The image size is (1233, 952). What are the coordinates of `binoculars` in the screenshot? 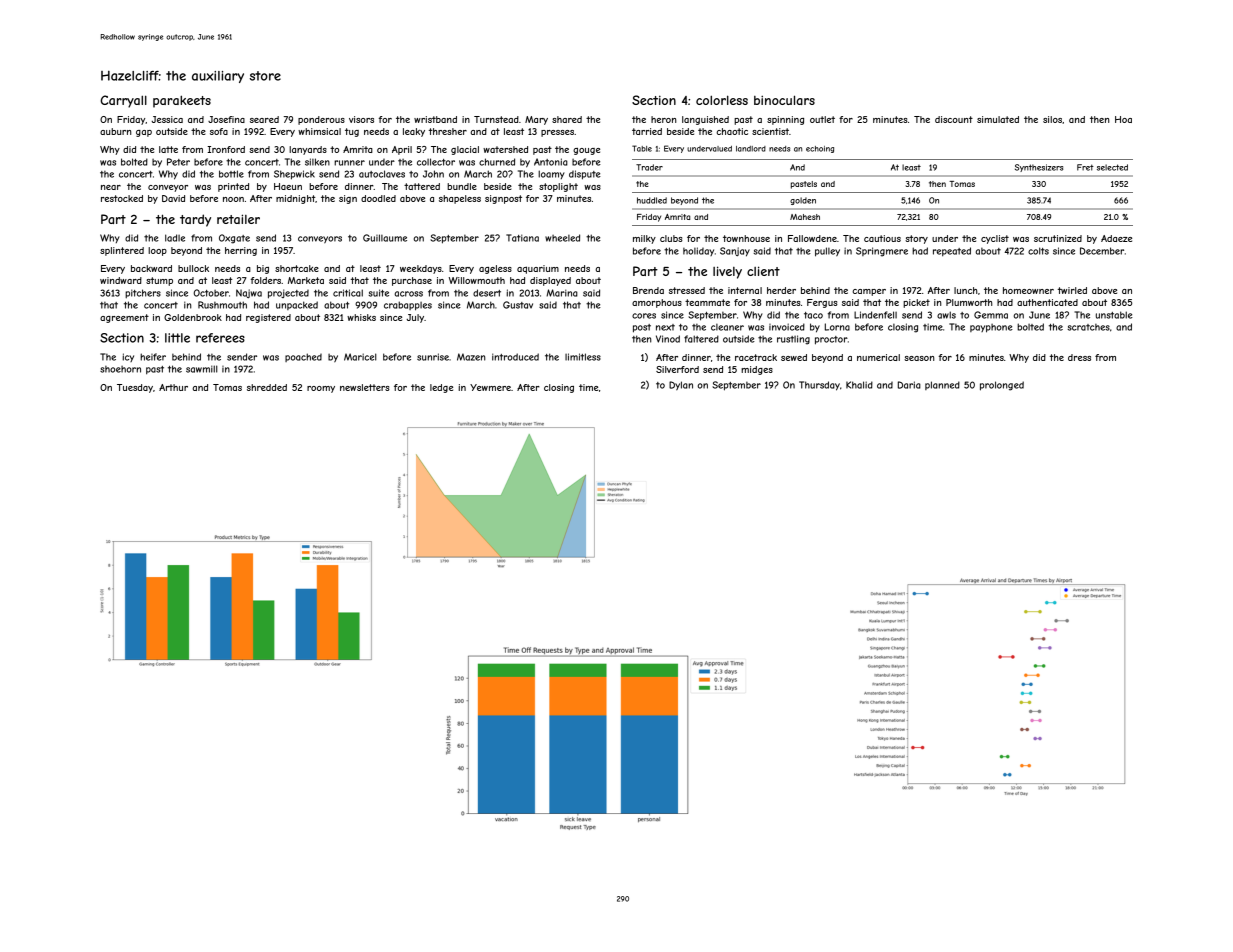 It's located at (784, 100).
